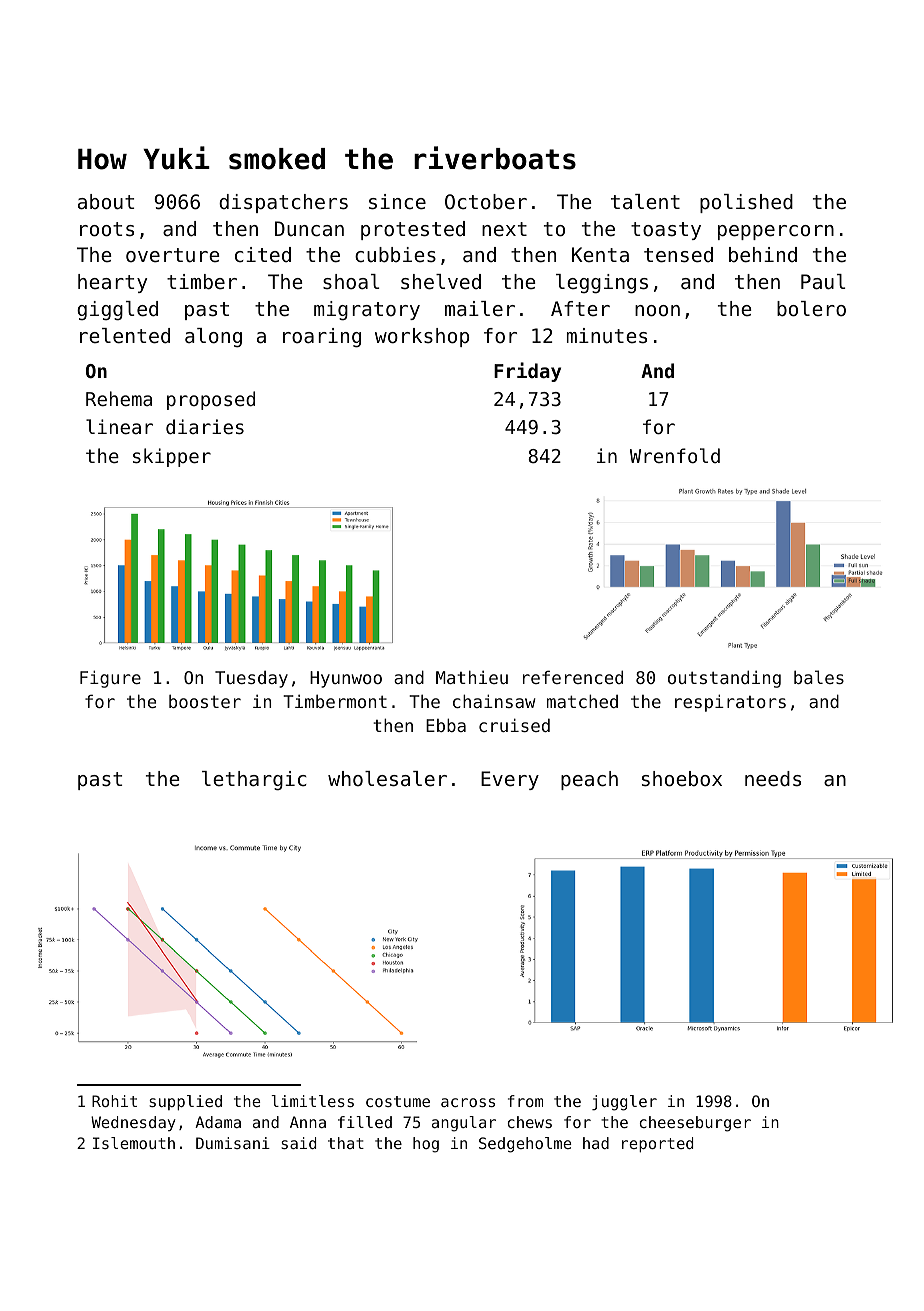 The image size is (924, 1311). Describe the element at coordinates (110, 679) in the image. I see `Figure` at that location.
